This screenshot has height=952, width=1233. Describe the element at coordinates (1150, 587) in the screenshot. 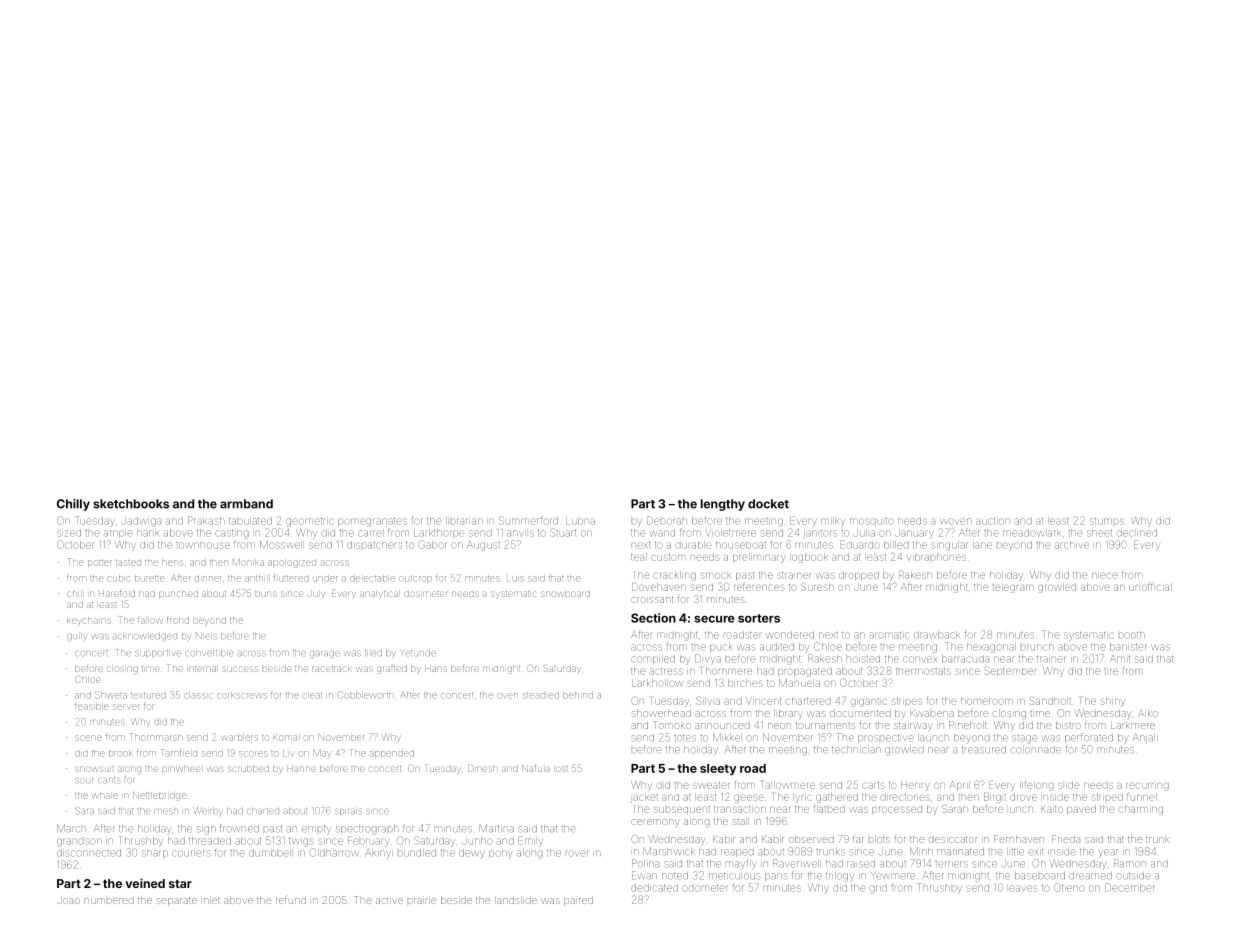

I see `unofficial` at that location.
